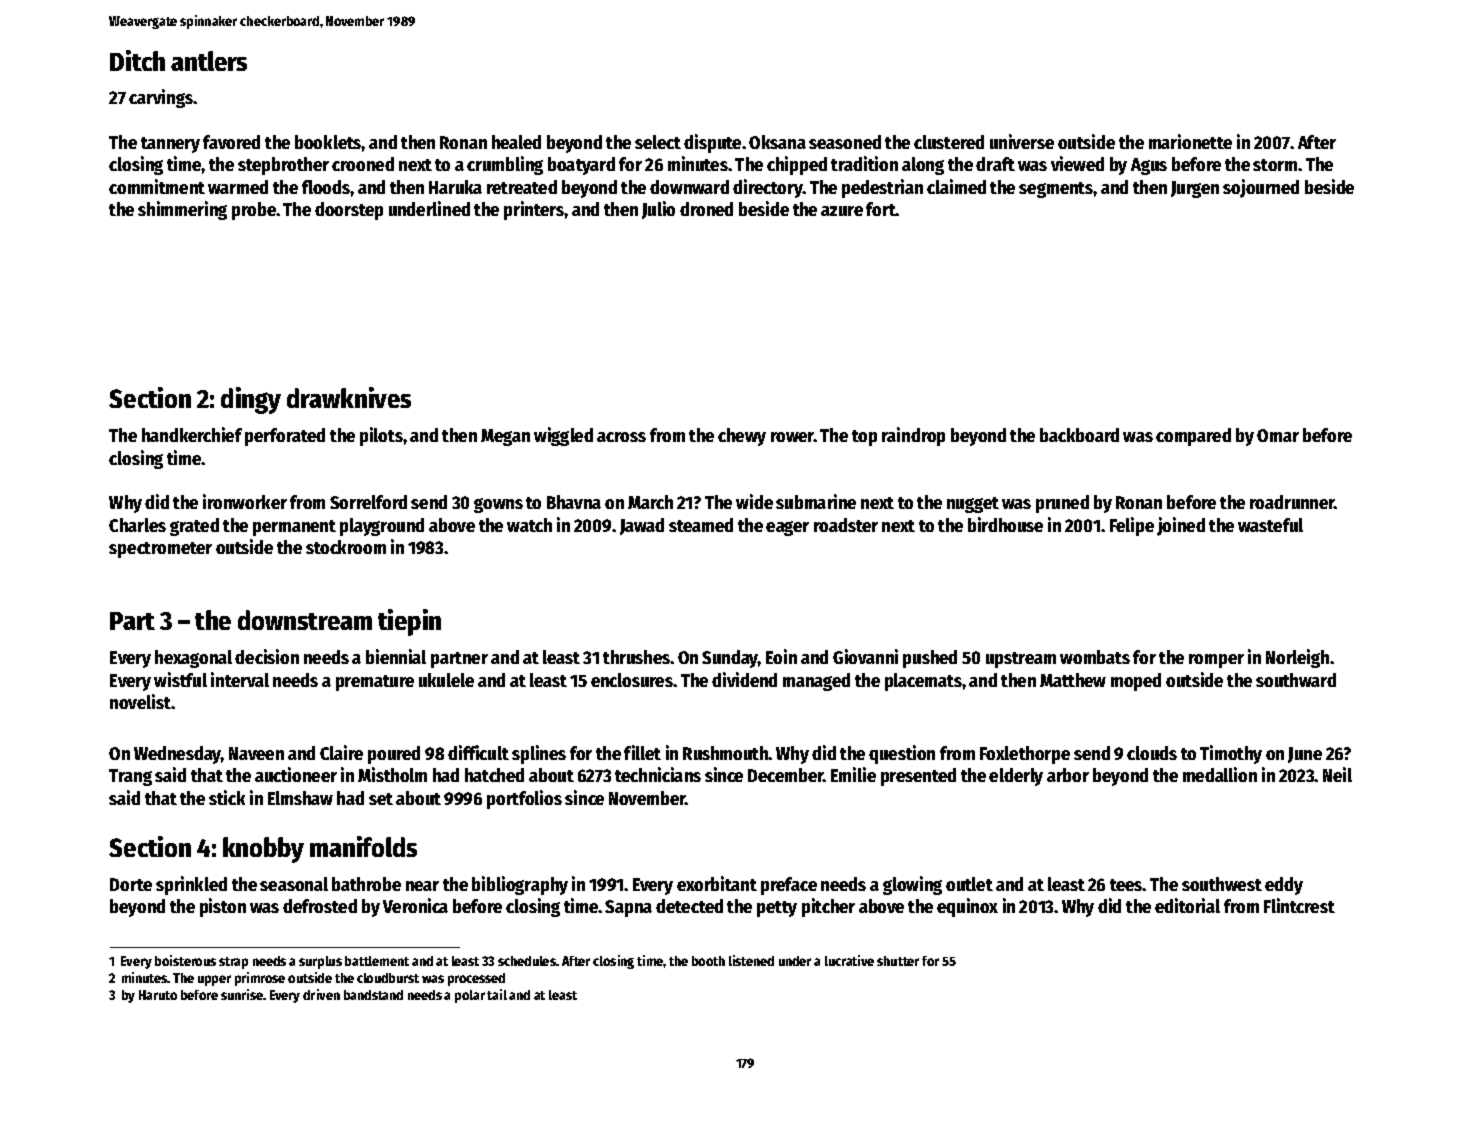 The image size is (1472, 1137). I want to click on marionette, so click(1190, 141).
